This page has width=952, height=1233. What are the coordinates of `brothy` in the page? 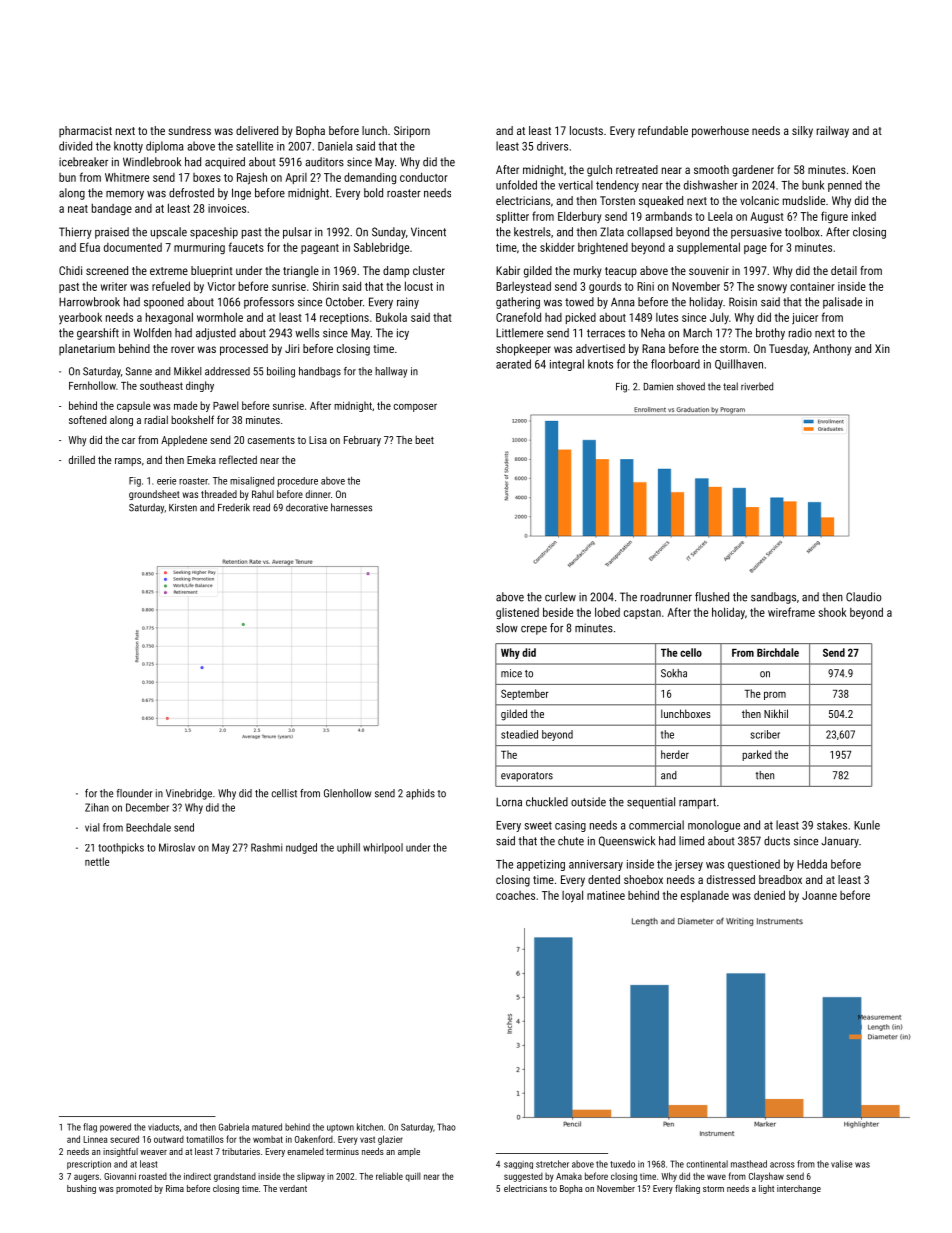 It's located at (770, 334).
